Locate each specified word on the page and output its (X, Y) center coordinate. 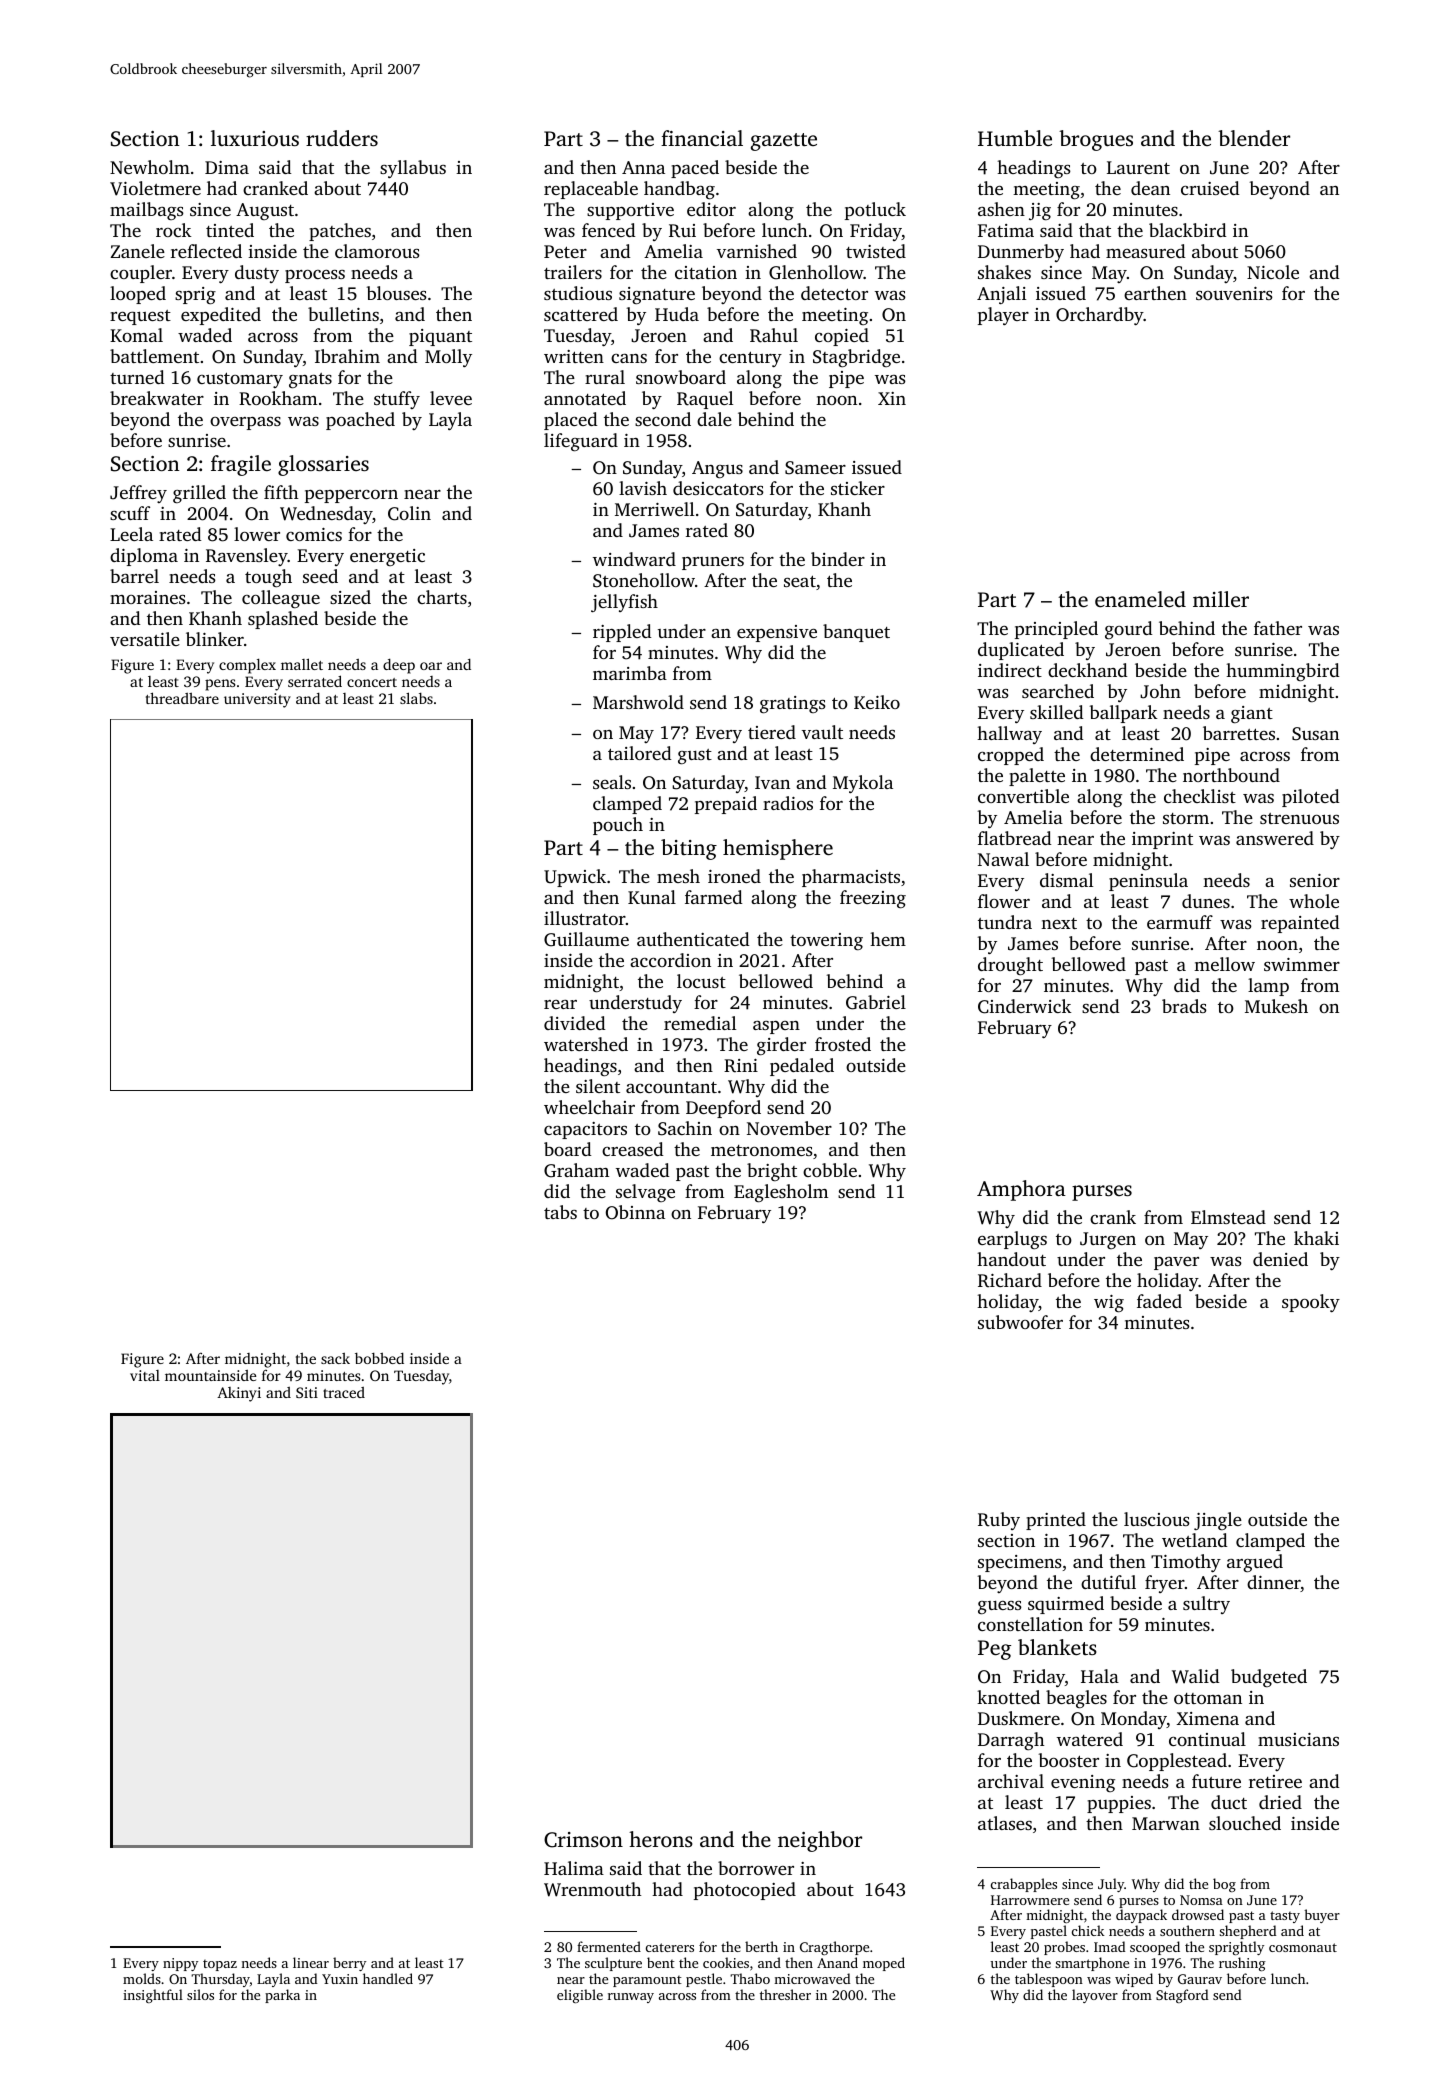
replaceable (591, 190)
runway (631, 1998)
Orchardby (1100, 316)
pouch (618, 826)
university (257, 700)
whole (1314, 901)
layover (1095, 1996)
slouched (1245, 1823)
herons (661, 1839)
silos (200, 1994)
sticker (858, 488)
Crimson (583, 1840)
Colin (409, 513)
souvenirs (1234, 293)
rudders (342, 138)
